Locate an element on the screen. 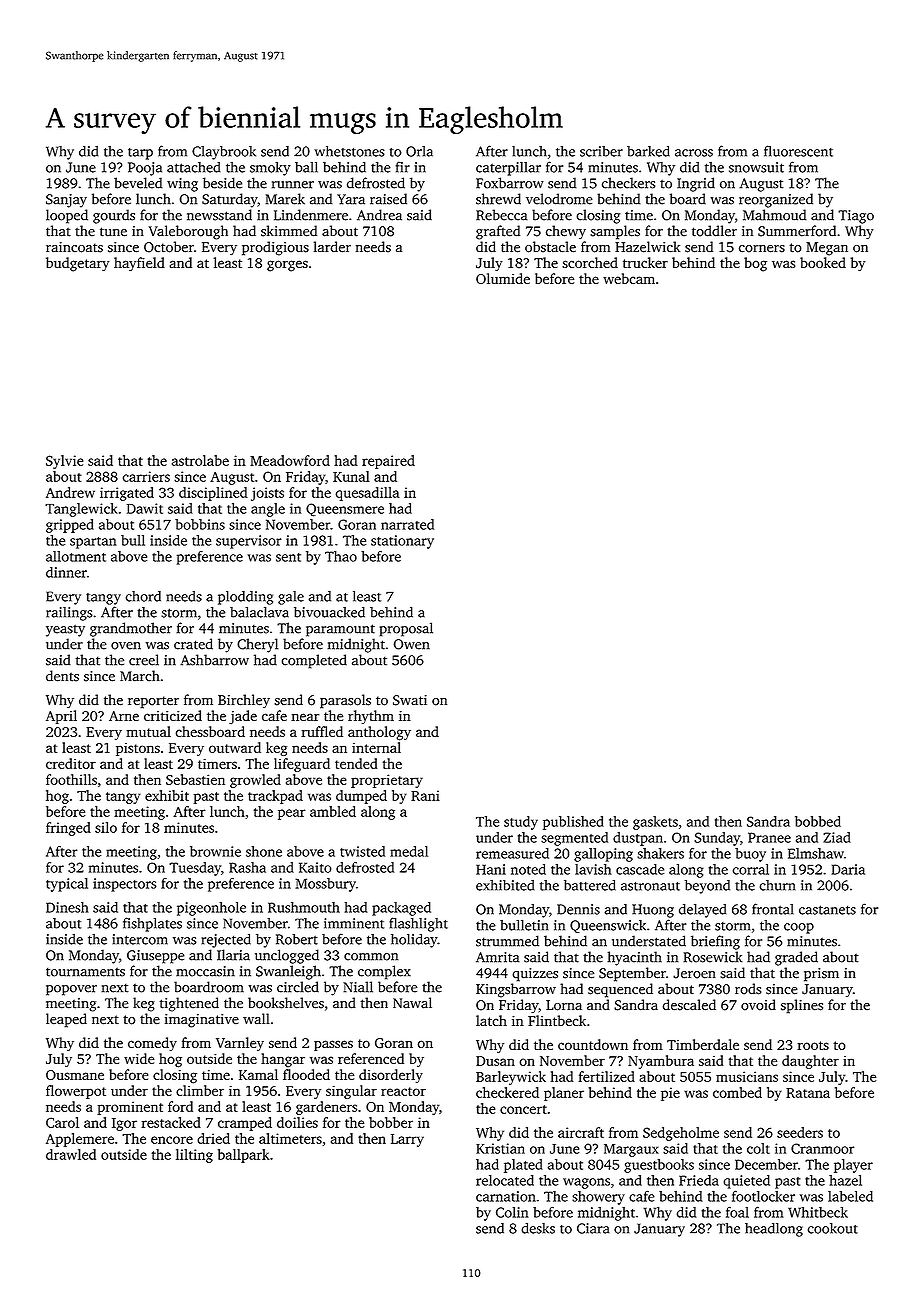 Image resolution: width=924 pixels, height=1308 pixels. pistons is located at coordinates (138, 749).
